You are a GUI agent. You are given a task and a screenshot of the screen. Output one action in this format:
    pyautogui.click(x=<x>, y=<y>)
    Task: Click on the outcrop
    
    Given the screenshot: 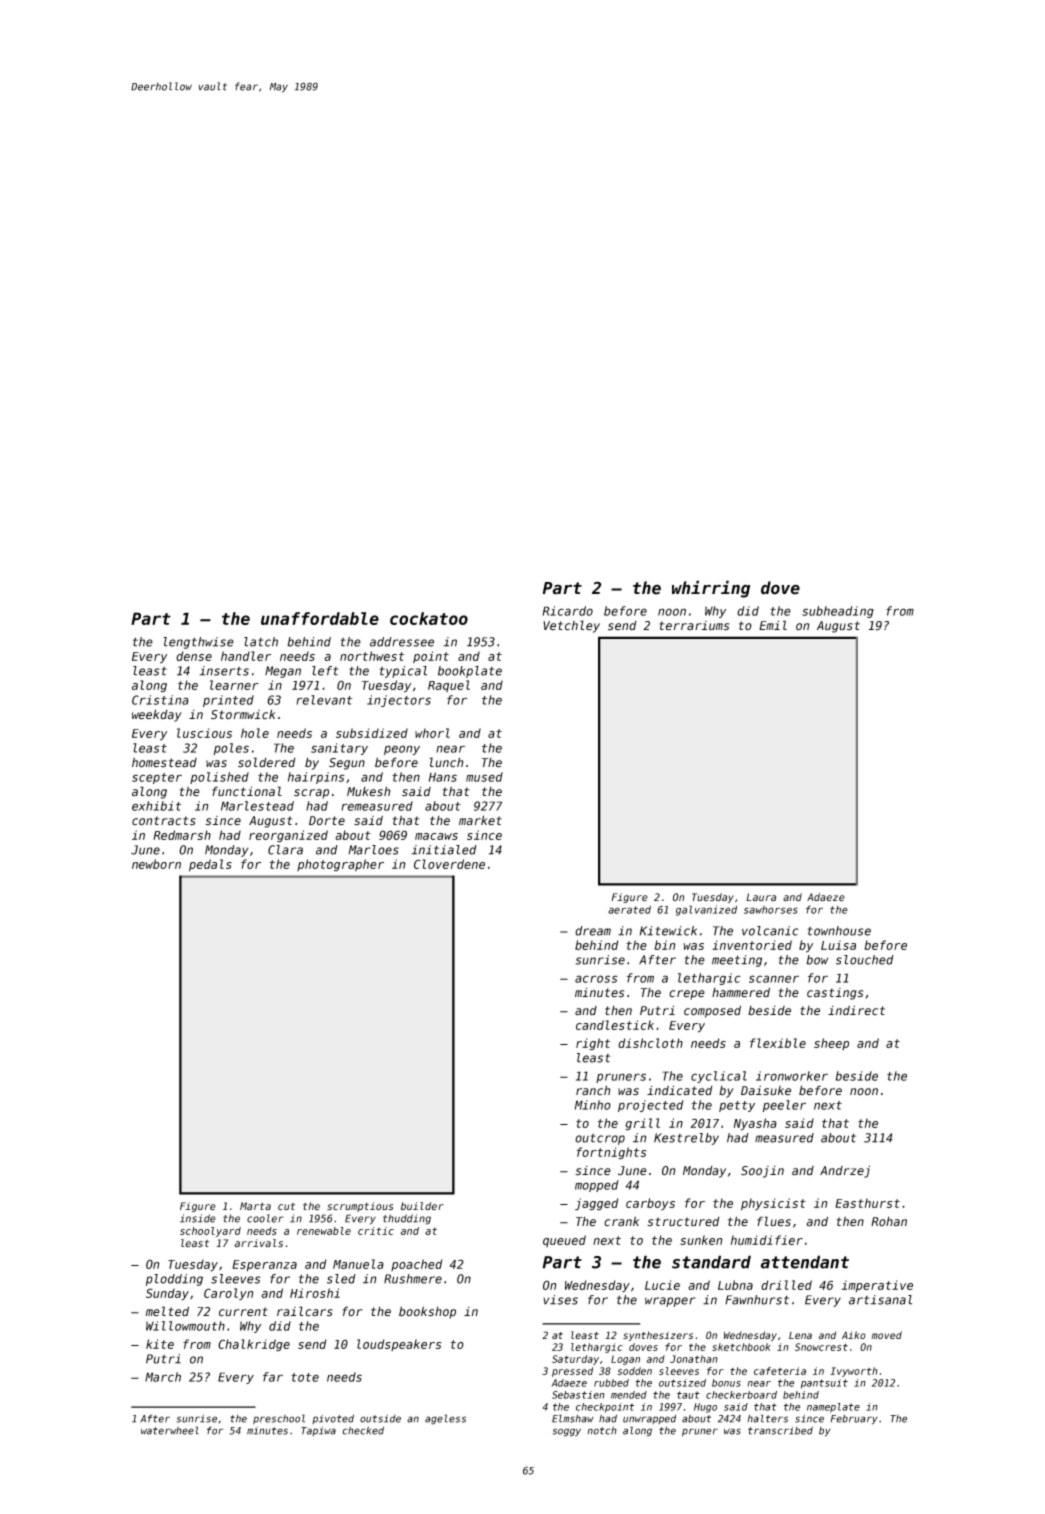 What is the action you would take?
    pyautogui.click(x=600, y=1139)
